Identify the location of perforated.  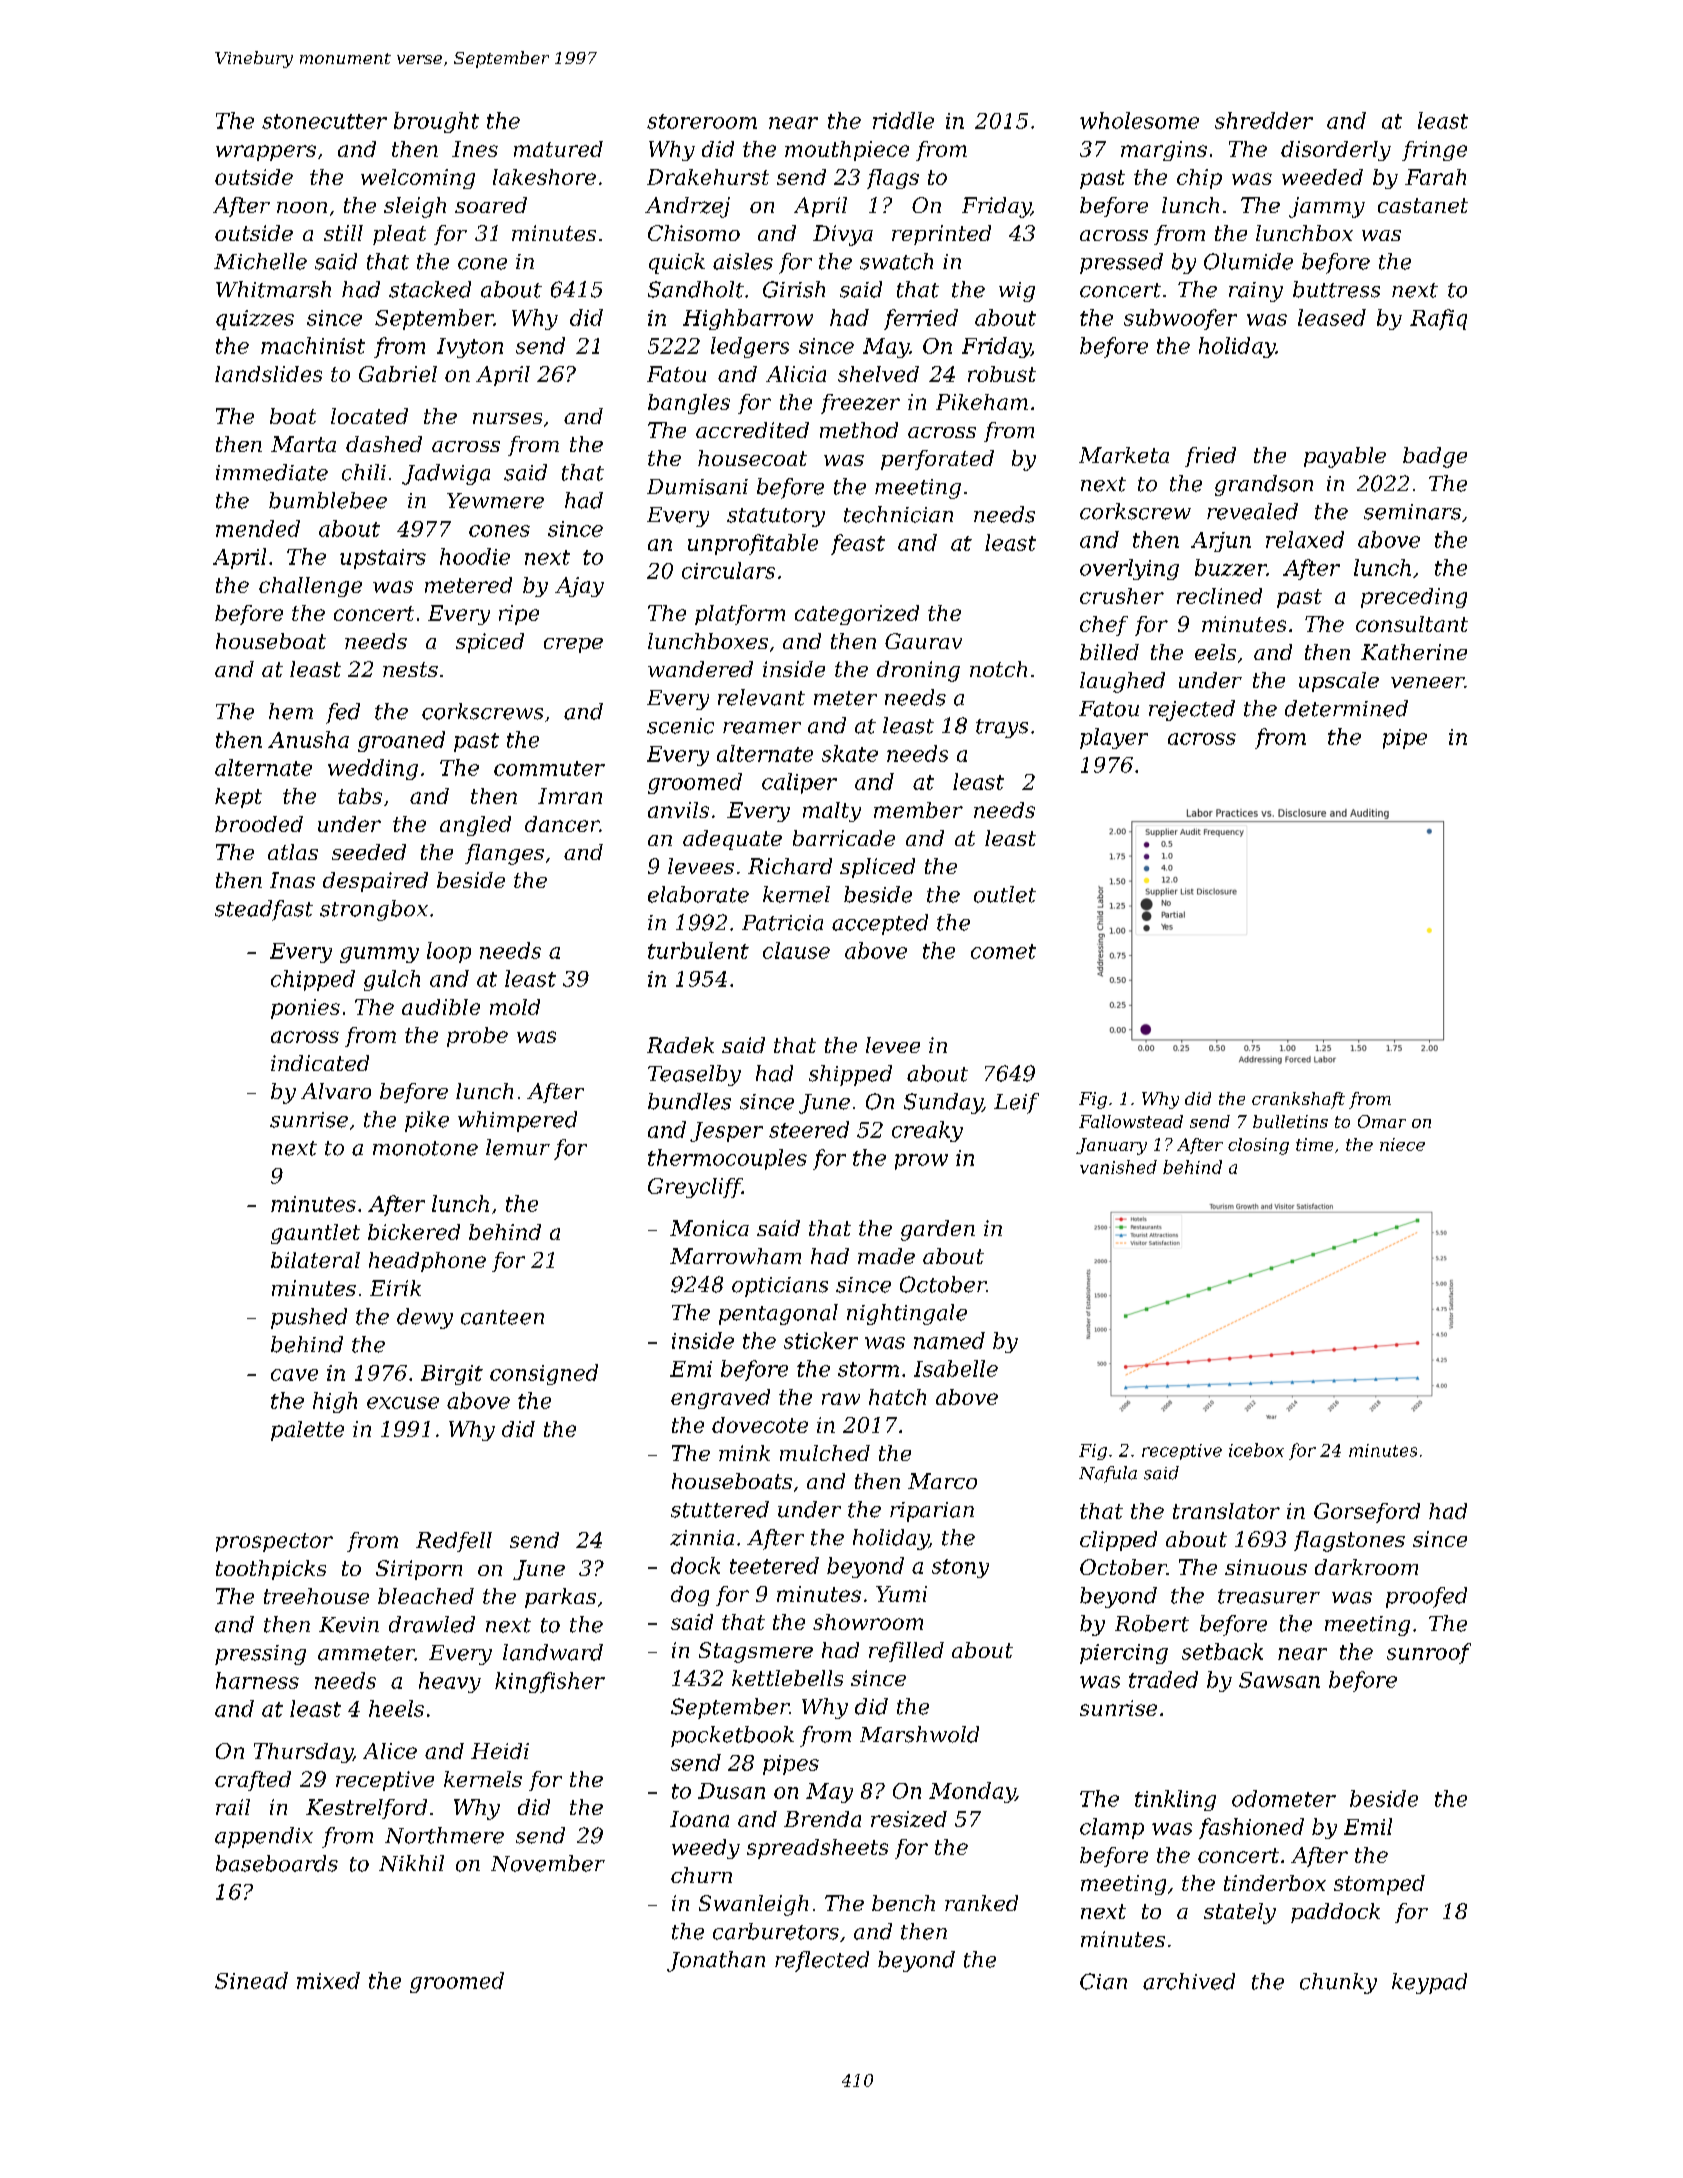
(937, 460).
